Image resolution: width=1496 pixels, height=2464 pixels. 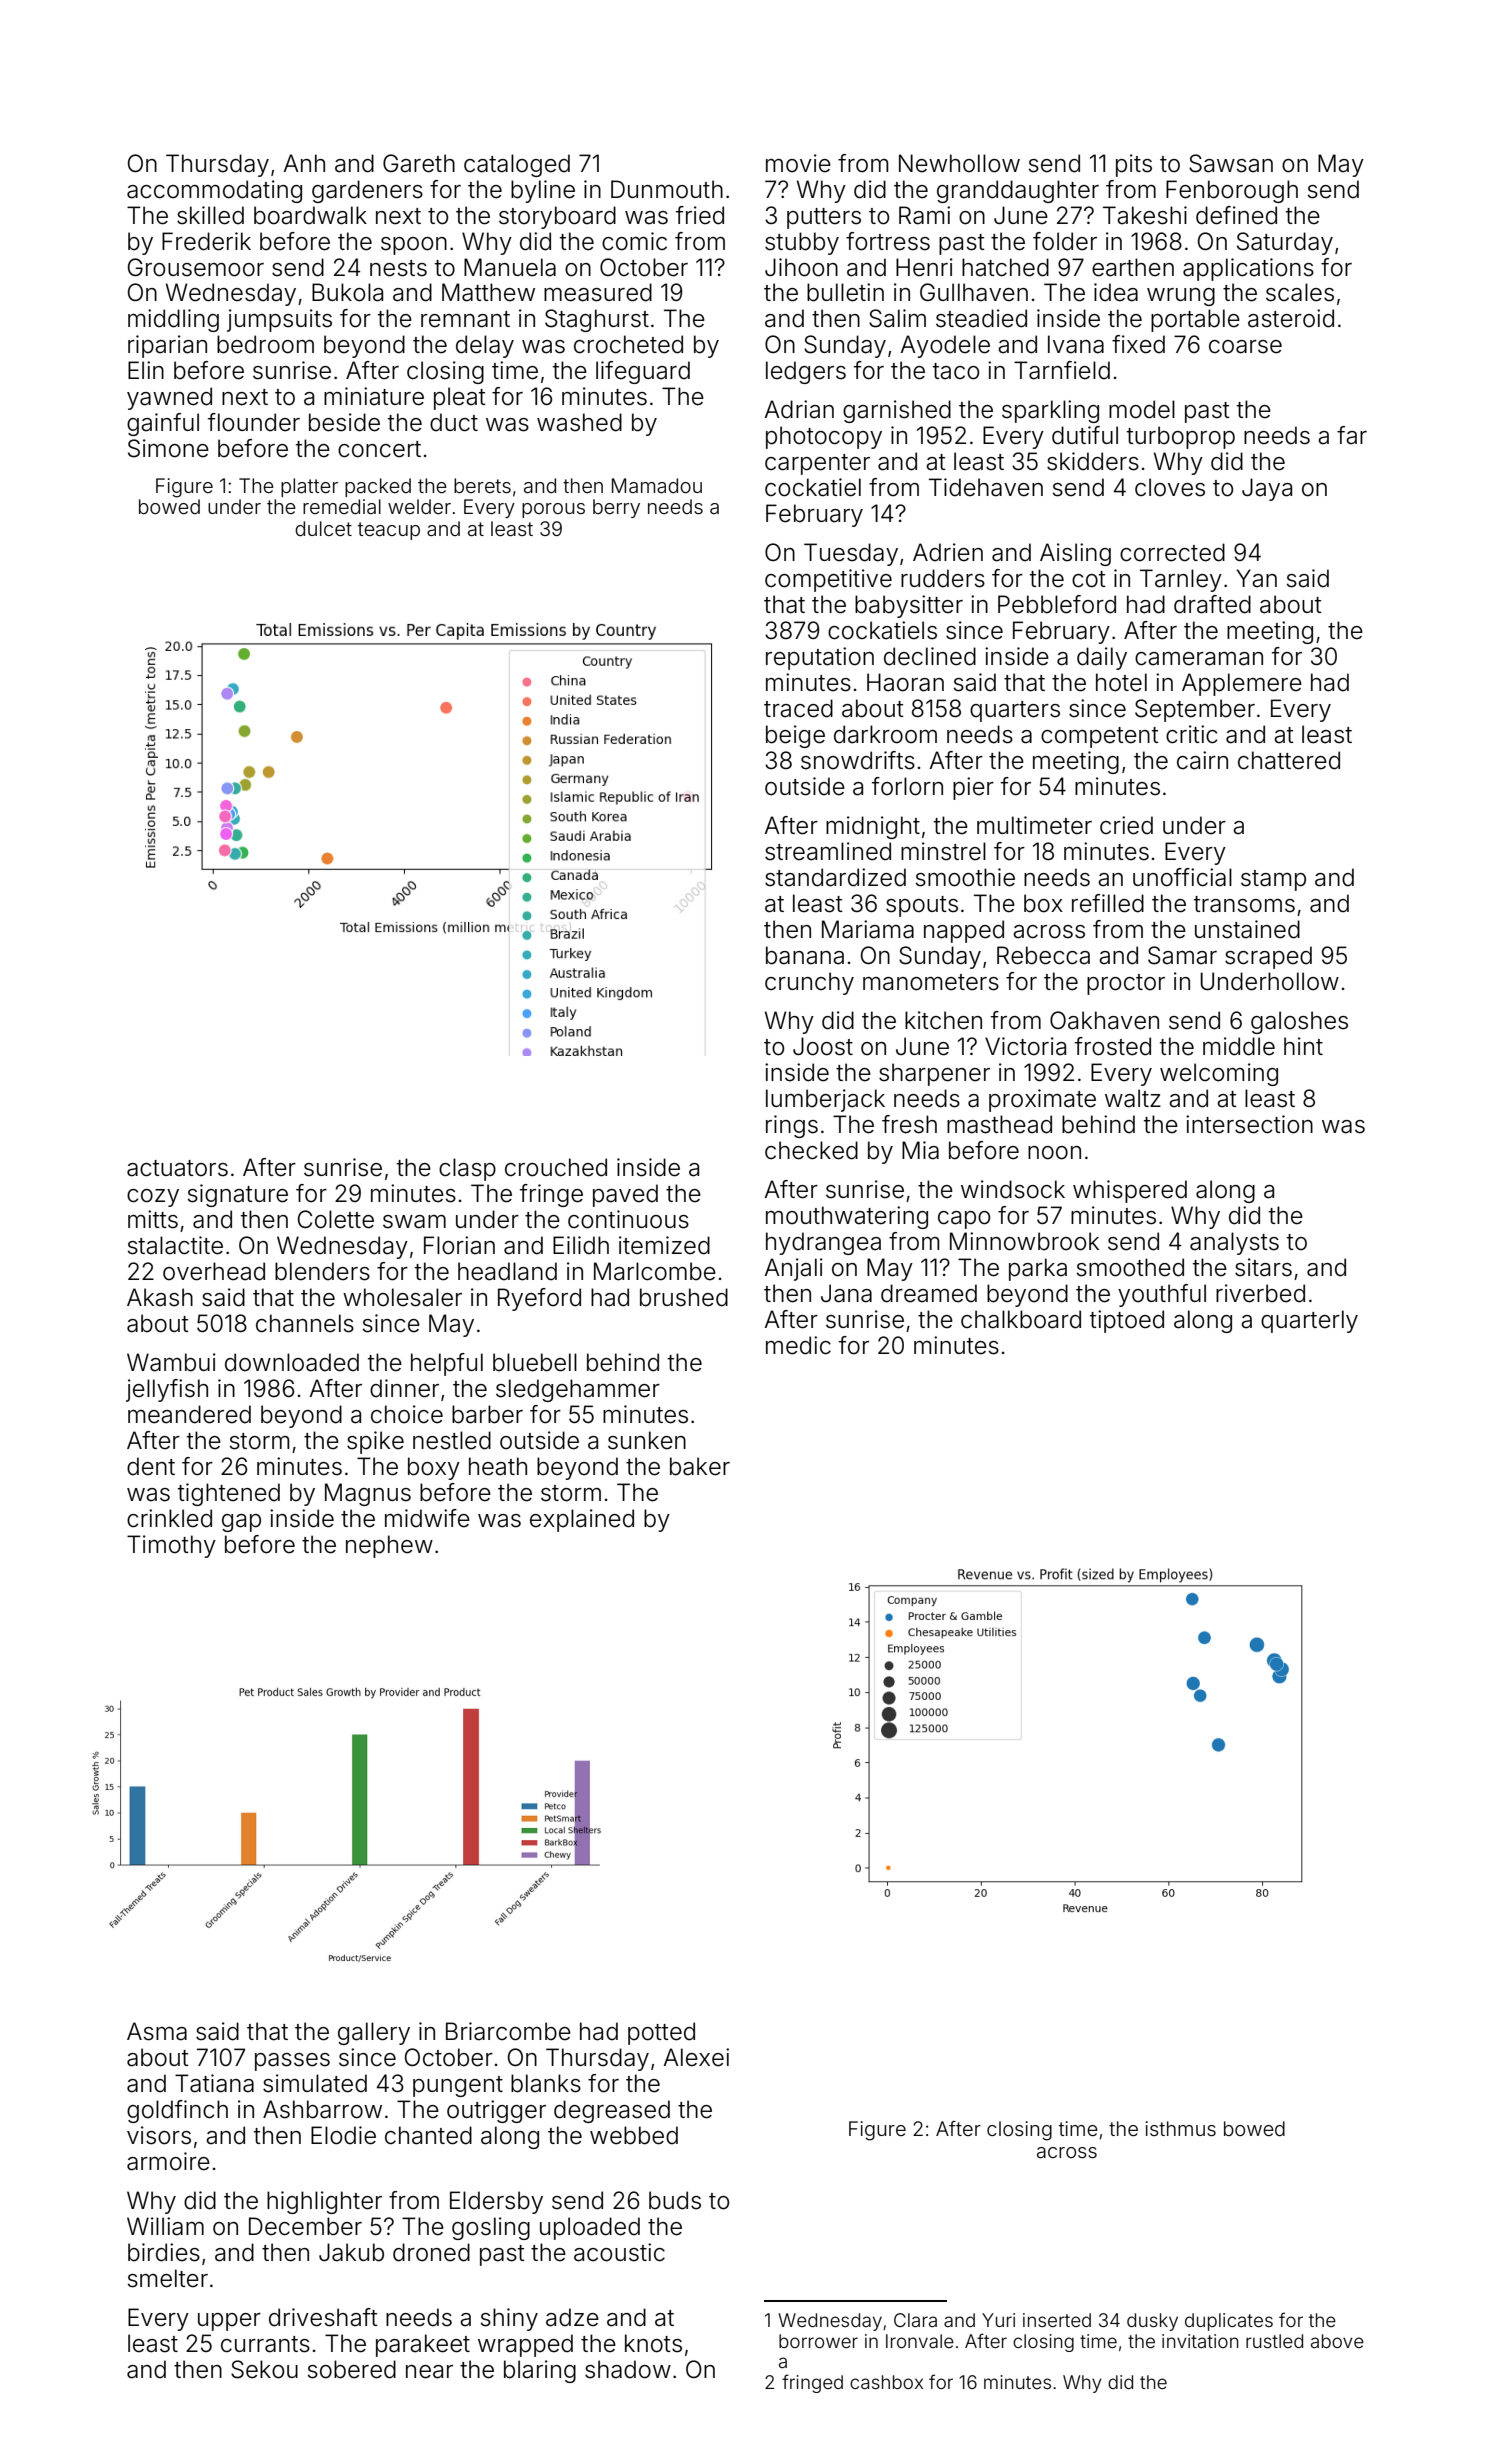 What do you see at coordinates (1127, 1321) in the page?
I see `tiptoed` at bounding box center [1127, 1321].
